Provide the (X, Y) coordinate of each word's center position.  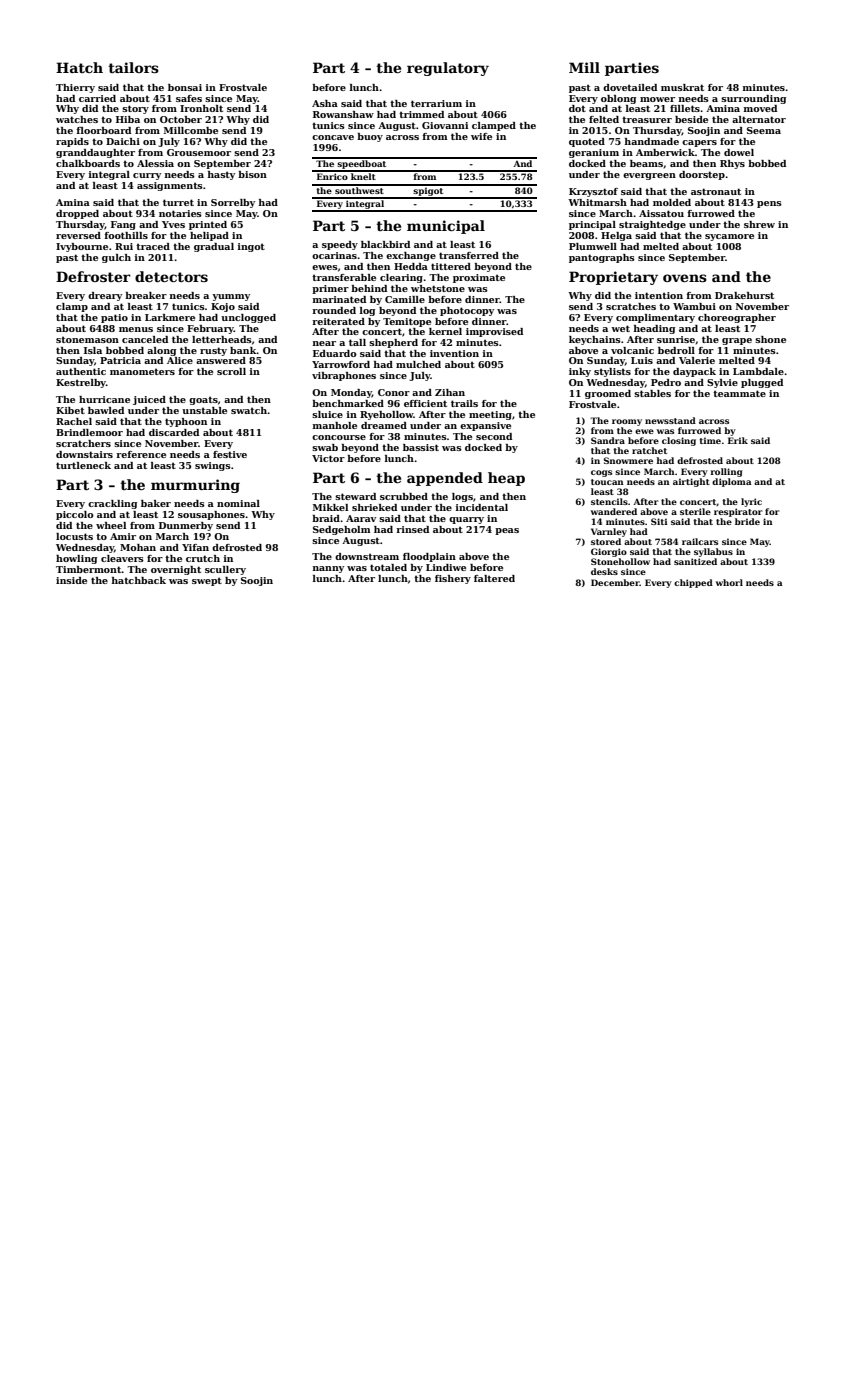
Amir (123, 536)
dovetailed (630, 87)
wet (620, 328)
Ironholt (201, 108)
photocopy (467, 311)
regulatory (448, 69)
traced (153, 246)
